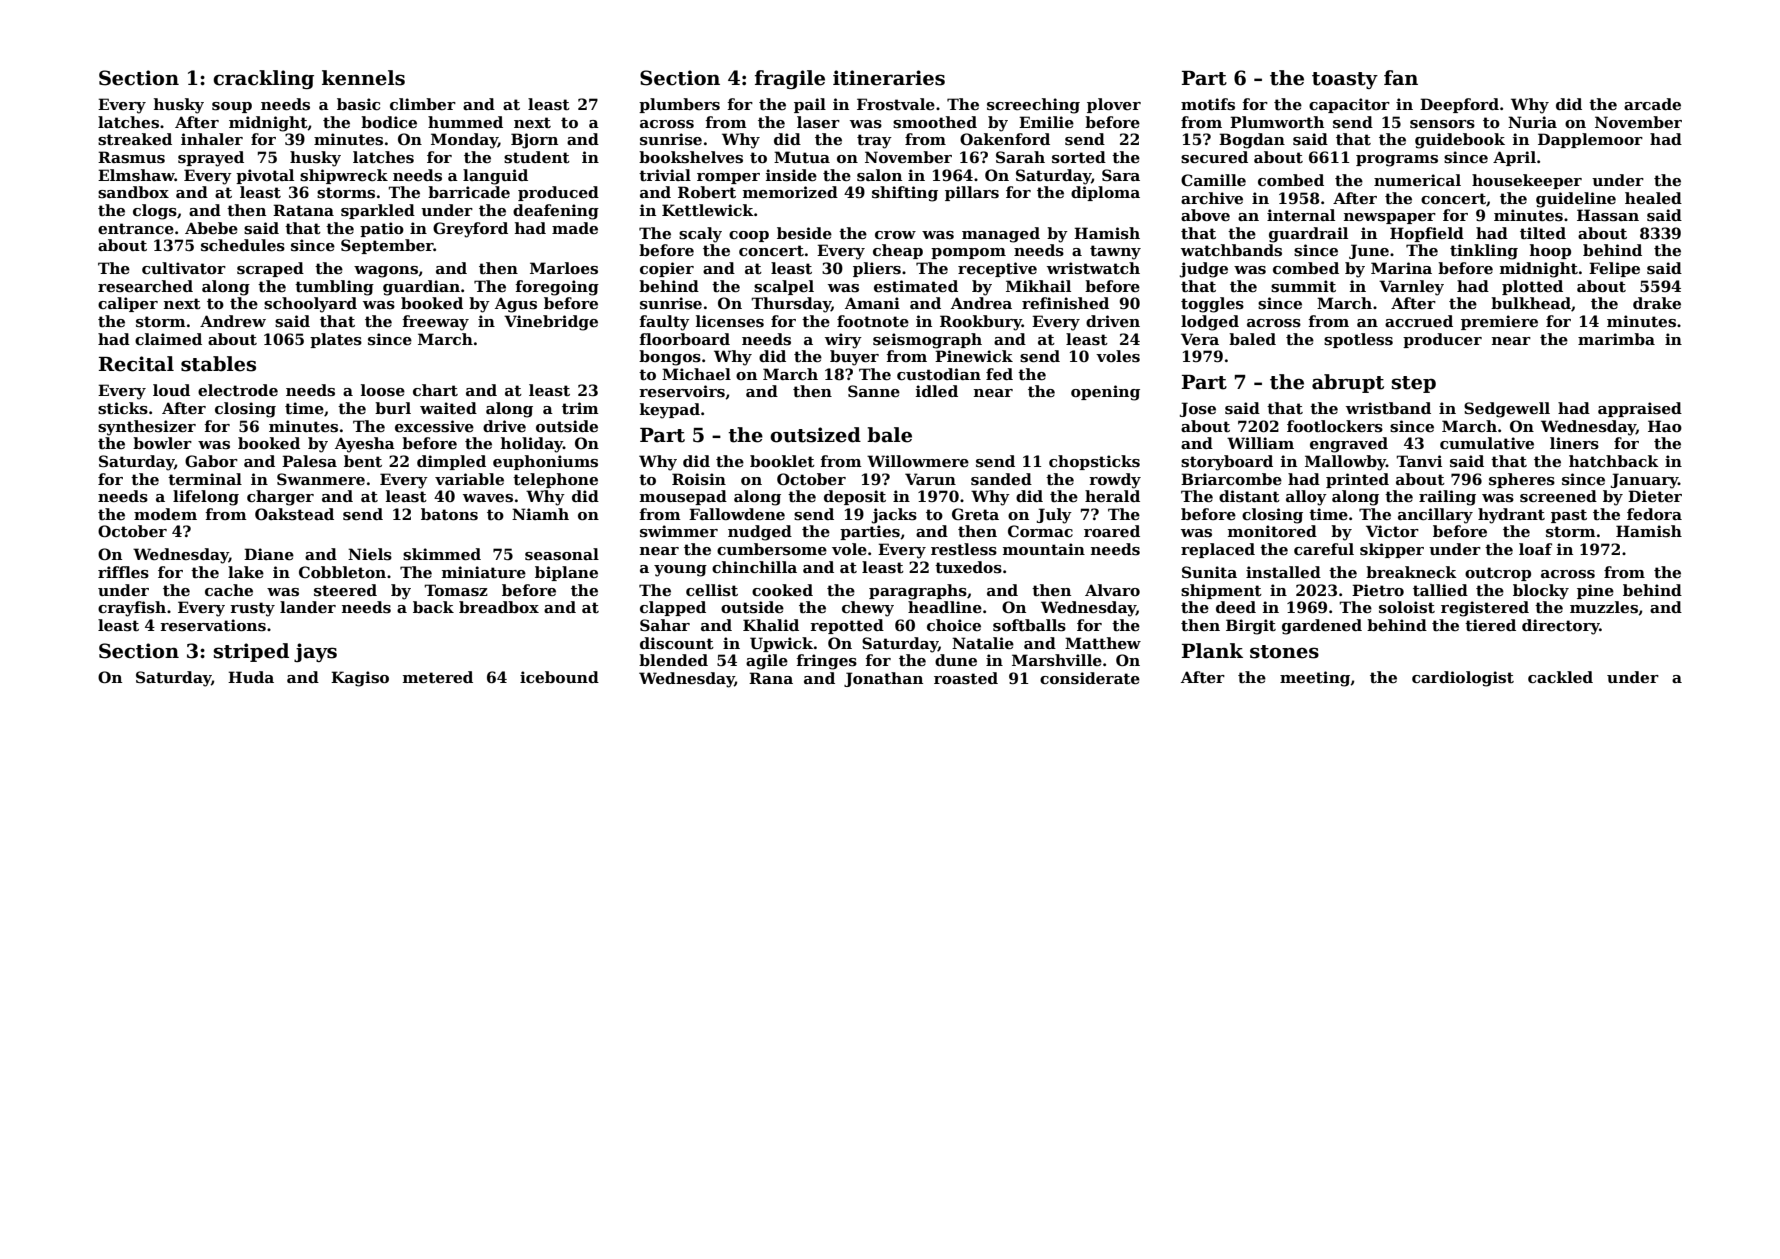 Image resolution: width=1780 pixels, height=1259 pixels. Describe the element at coordinates (243, 245) in the page. I see `schedules` at that location.
